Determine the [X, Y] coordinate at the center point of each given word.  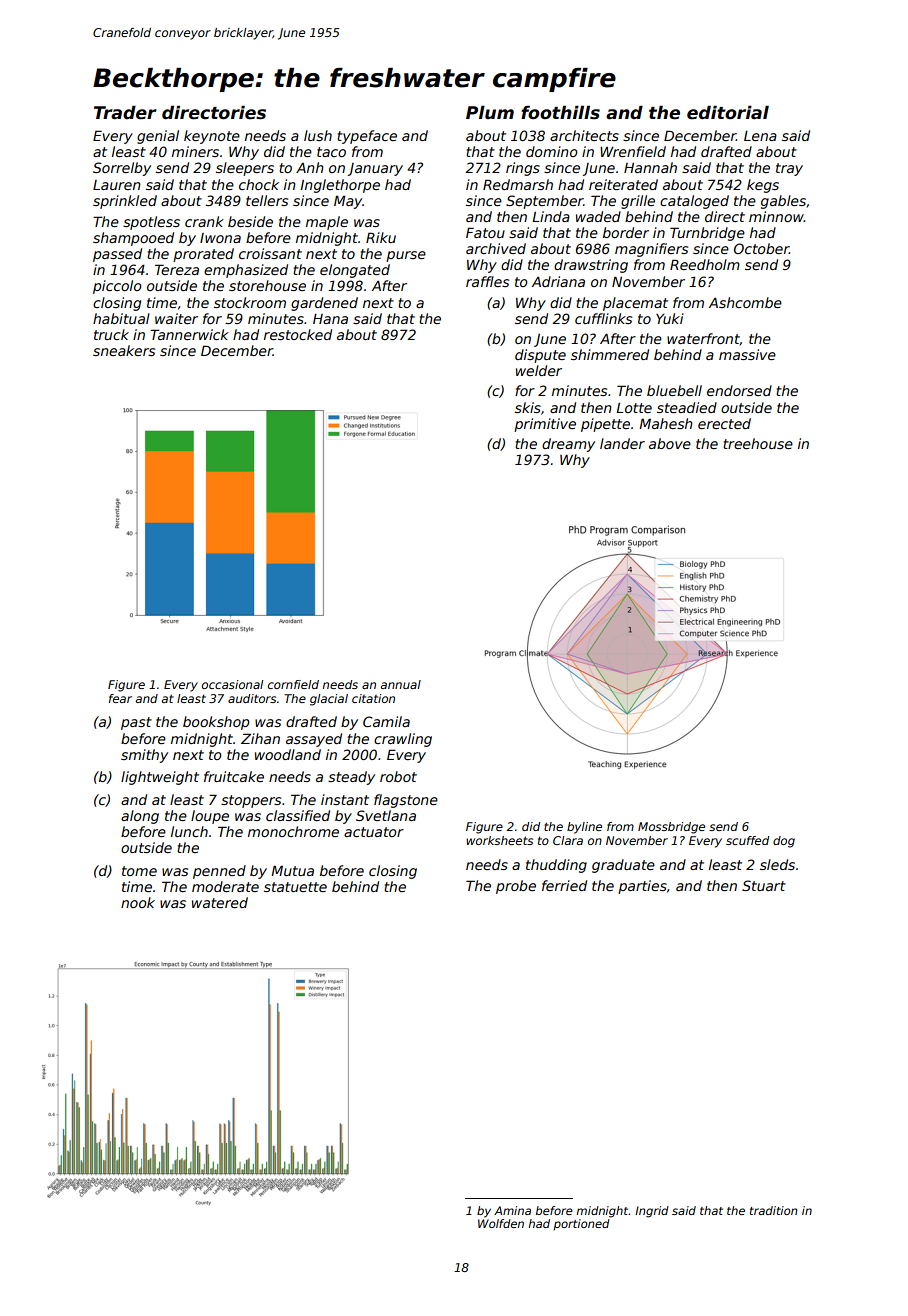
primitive [545, 425]
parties [642, 887]
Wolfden [501, 1223]
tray [789, 169]
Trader [125, 112]
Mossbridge [671, 828]
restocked [298, 334]
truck [111, 334]
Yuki [670, 318]
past [136, 723]
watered [220, 902]
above [670, 443]
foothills [560, 112]
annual [401, 684]
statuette [295, 887]
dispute [540, 356]
